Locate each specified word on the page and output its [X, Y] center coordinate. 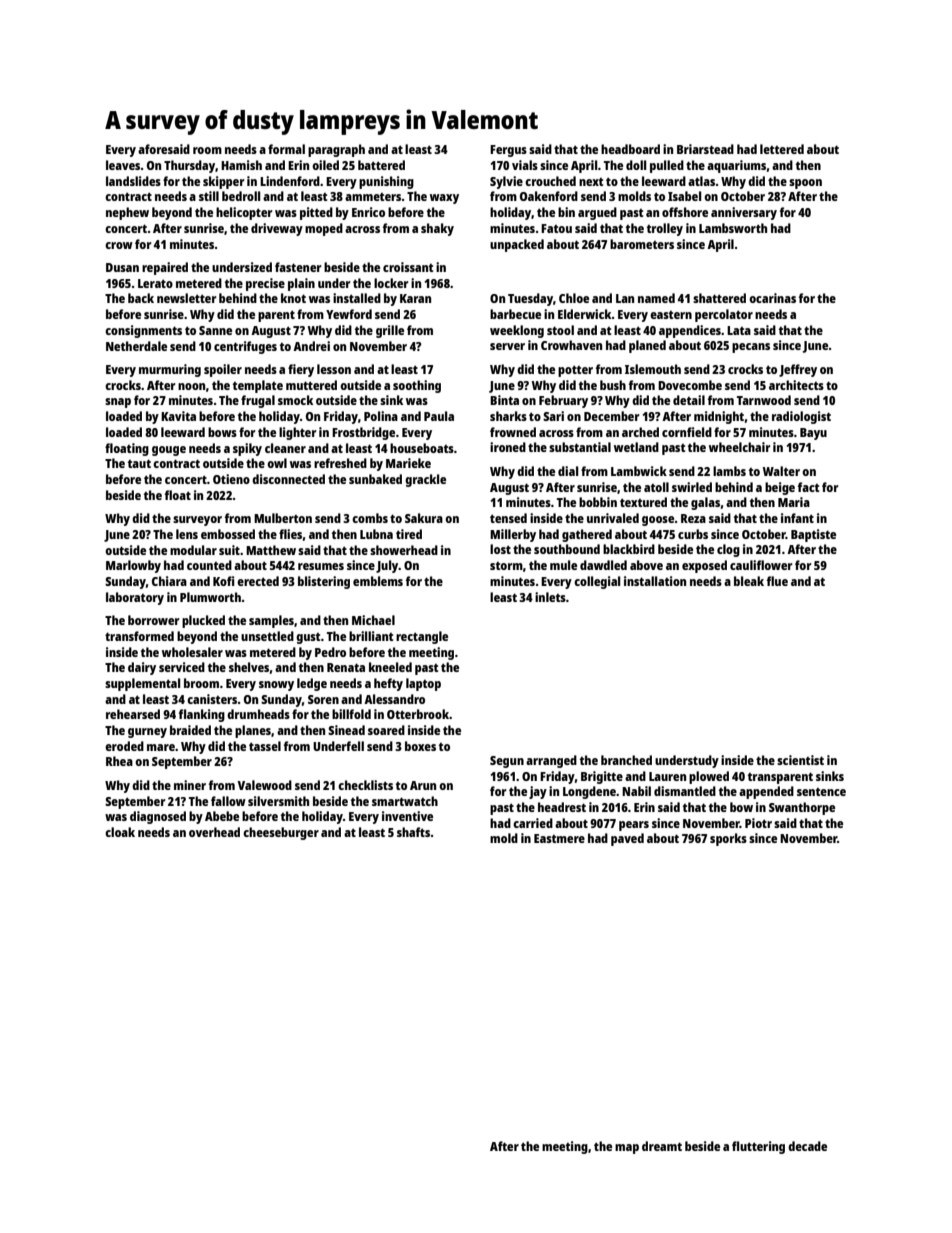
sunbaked [375, 479]
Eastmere [559, 838]
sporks [728, 839]
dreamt [662, 1146]
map [627, 1149]
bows [222, 432]
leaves [123, 165]
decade [807, 1146]
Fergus [508, 151]
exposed [704, 566]
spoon [805, 184]
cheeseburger [281, 833]
